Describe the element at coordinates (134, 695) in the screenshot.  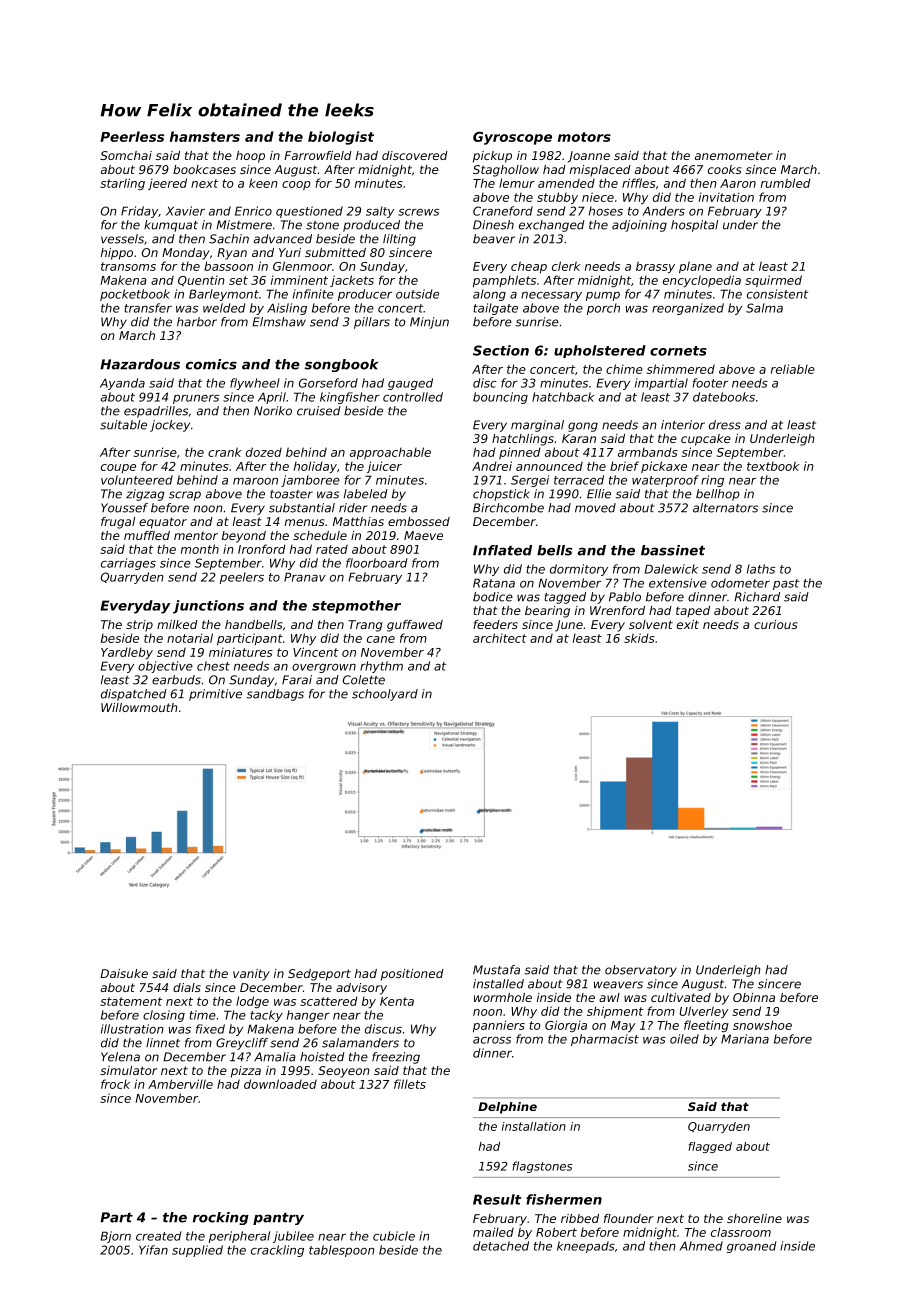
I see `dispatched` at that location.
